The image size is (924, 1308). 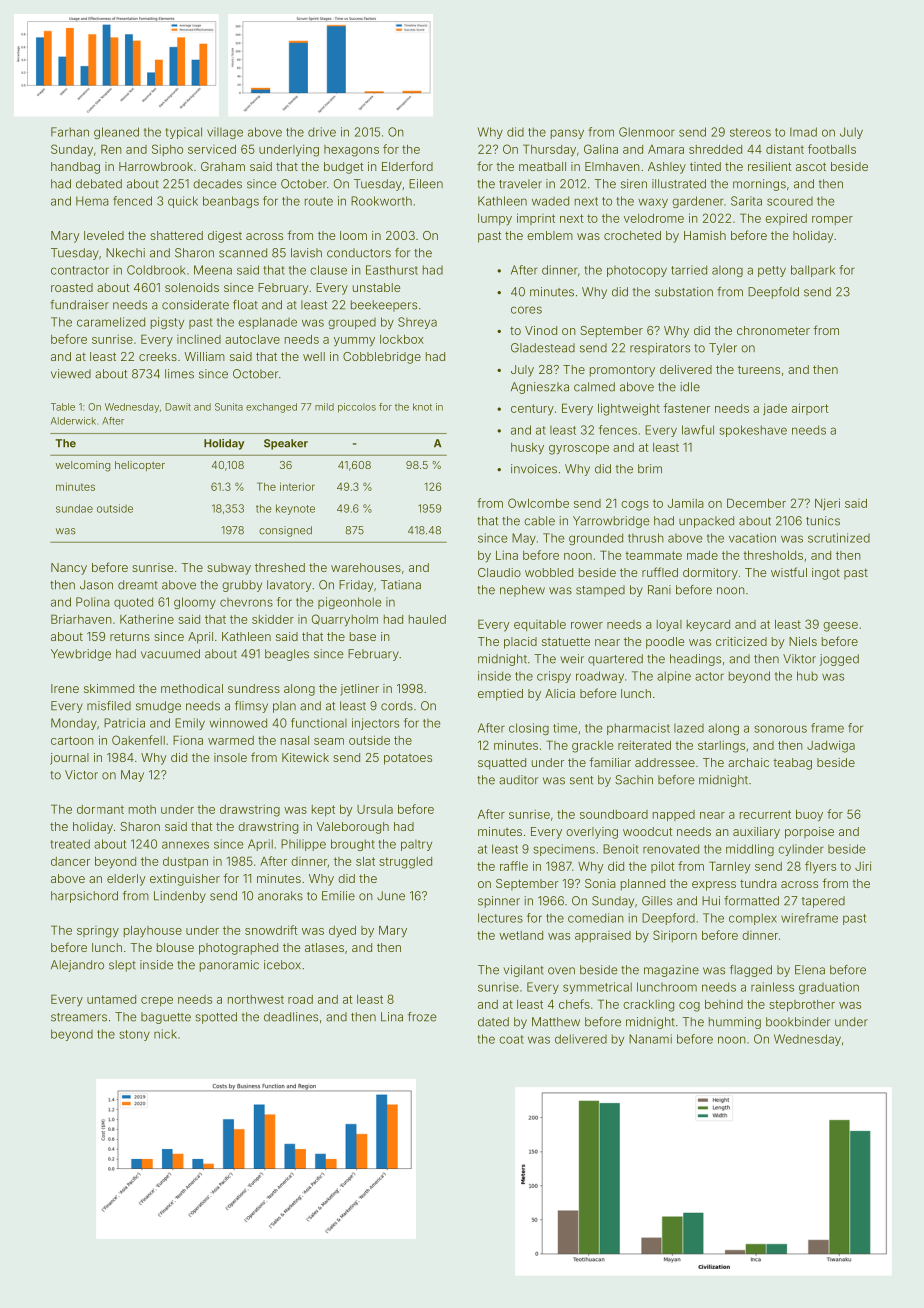 What do you see at coordinates (407, 166) in the screenshot?
I see `Elderford` at bounding box center [407, 166].
